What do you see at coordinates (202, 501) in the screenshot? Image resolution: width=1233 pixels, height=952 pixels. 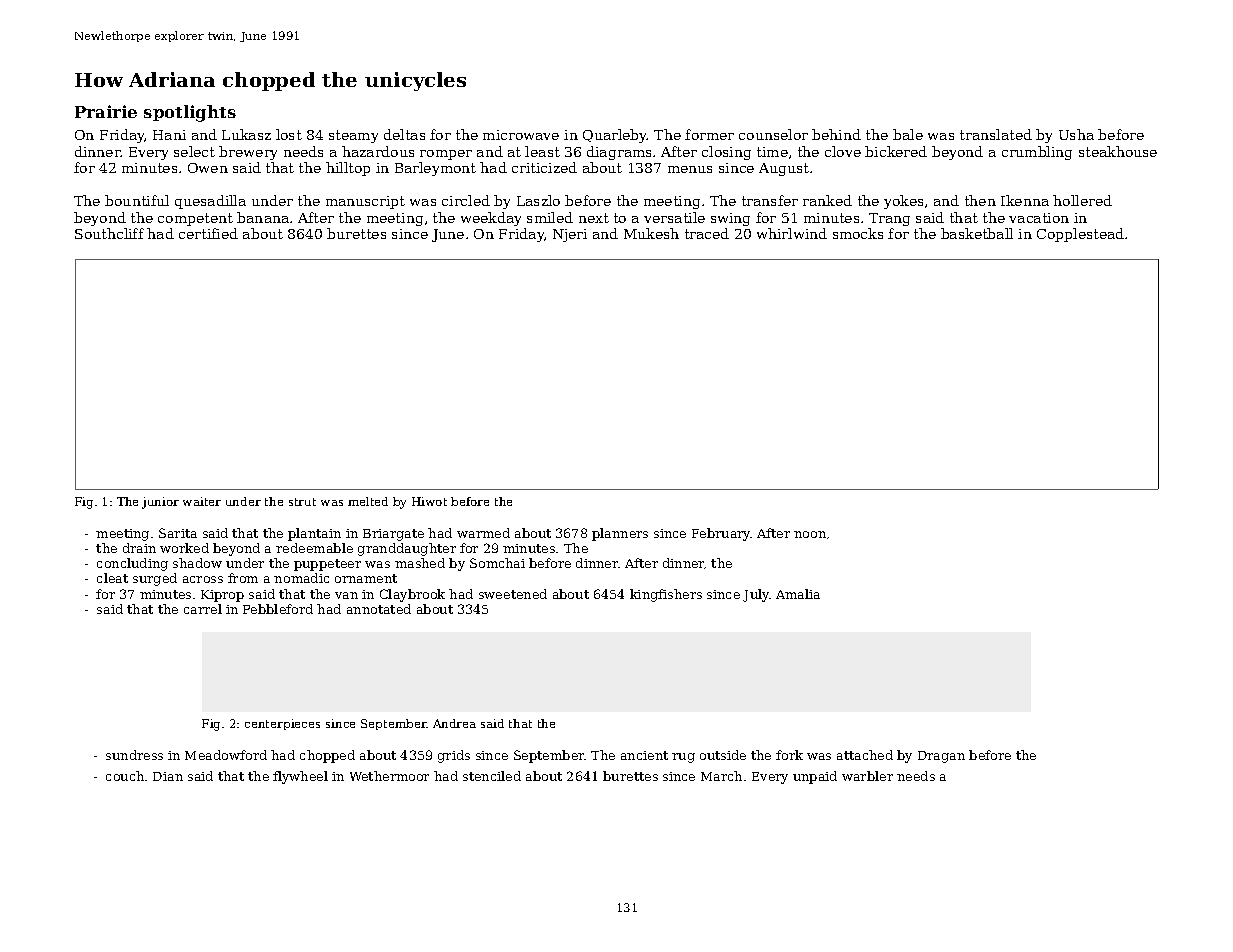 I see `waiter` at bounding box center [202, 501].
